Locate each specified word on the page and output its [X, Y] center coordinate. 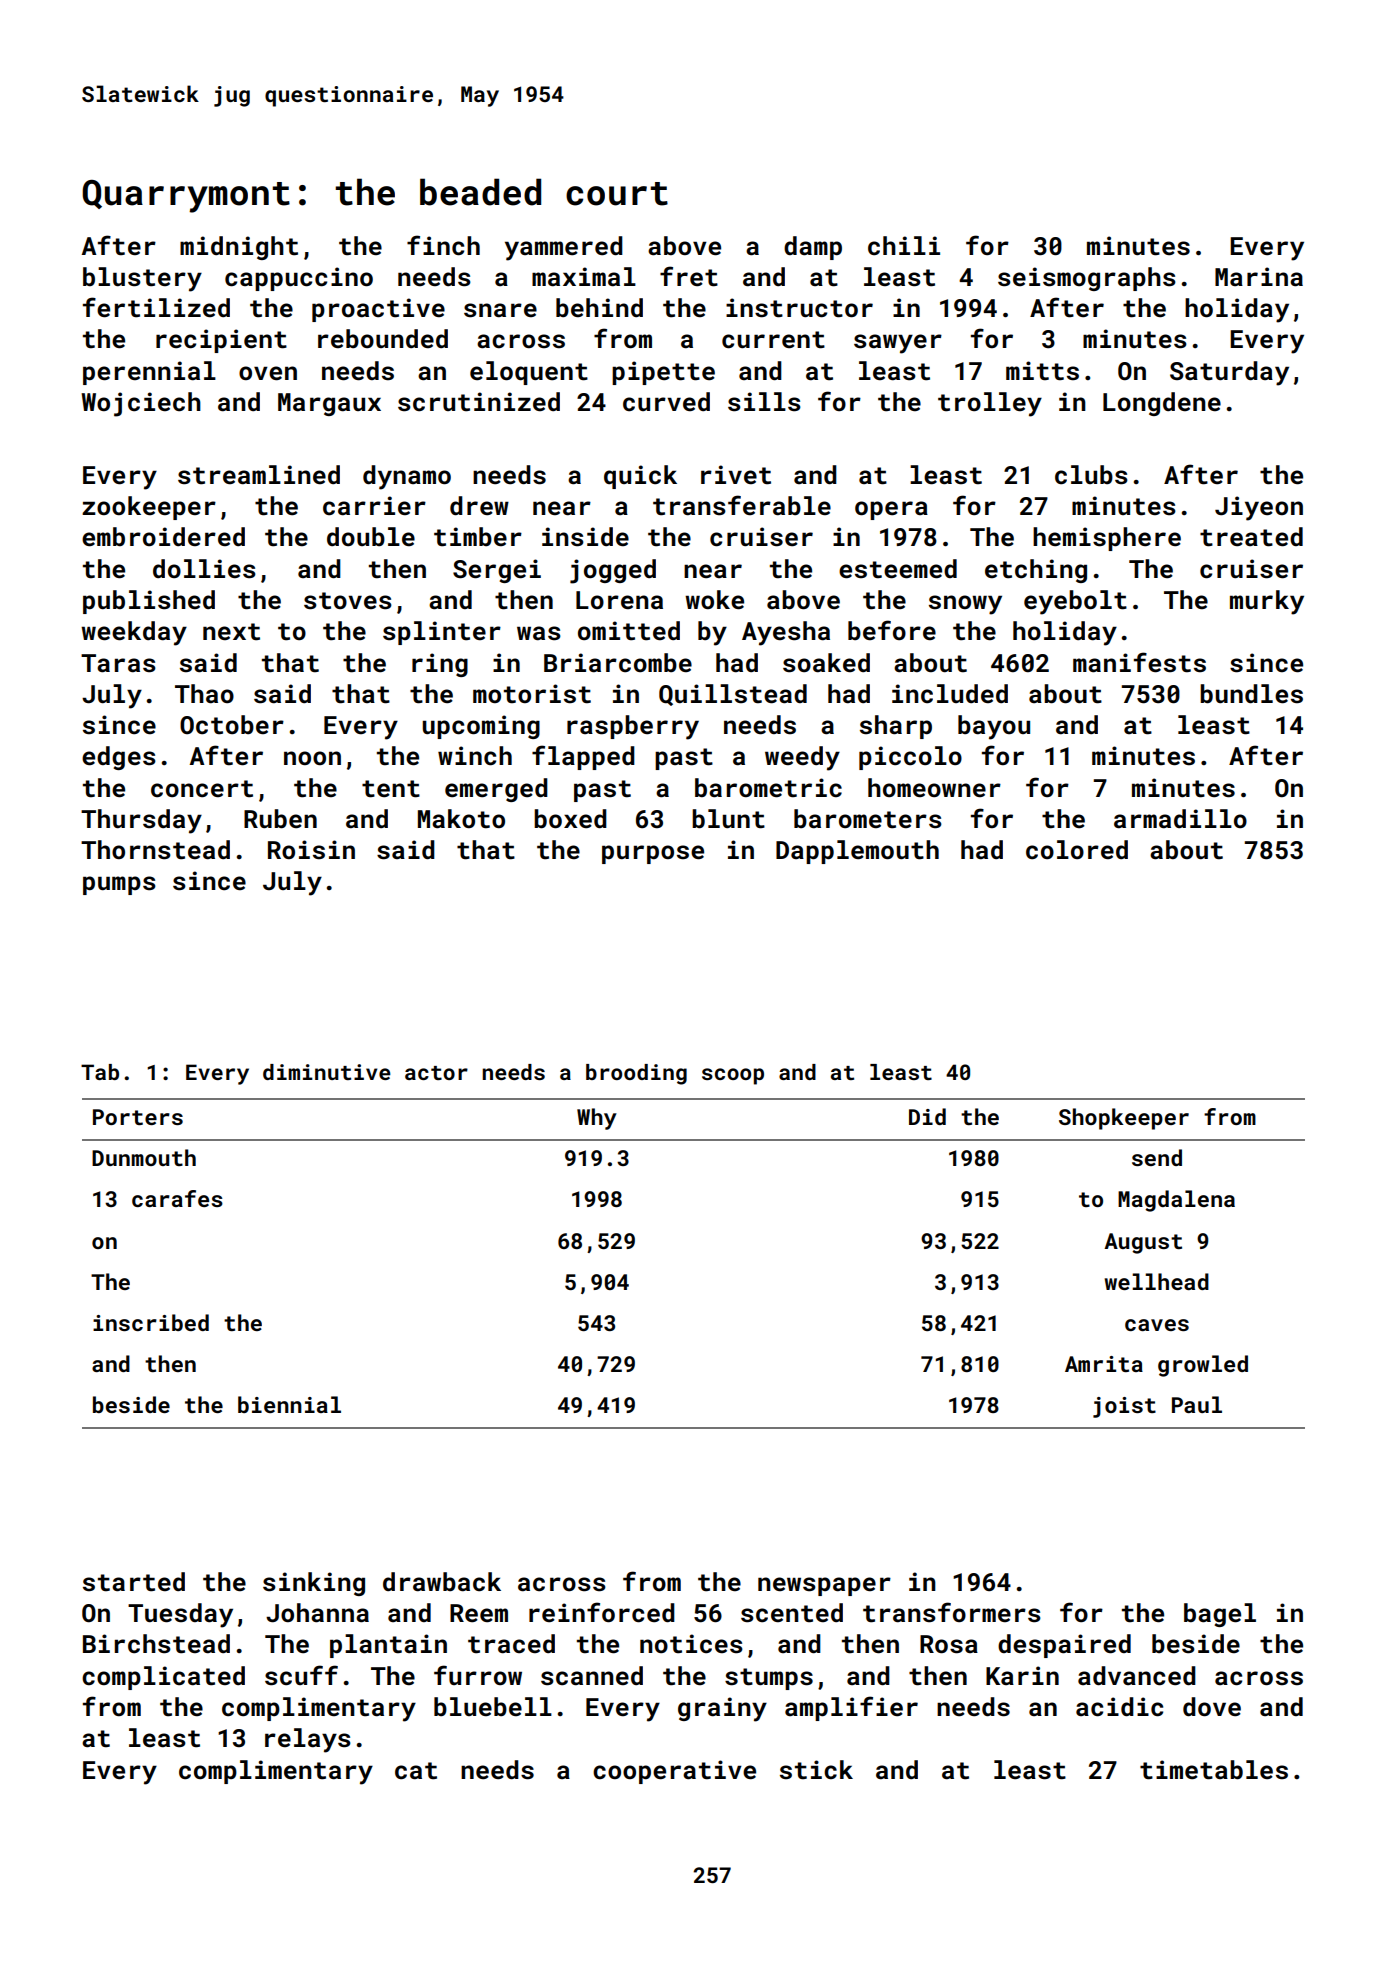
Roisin [311, 850]
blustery [142, 279]
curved [666, 402]
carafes [177, 1198]
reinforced [602, 1612]
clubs [1091, 475]
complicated [163, 1678]
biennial [289, 1404]
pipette [663, 373]
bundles [1251, 694]
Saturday [1229, 373]
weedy [802, 758]
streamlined [259, 475]
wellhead [1156, 1281]
